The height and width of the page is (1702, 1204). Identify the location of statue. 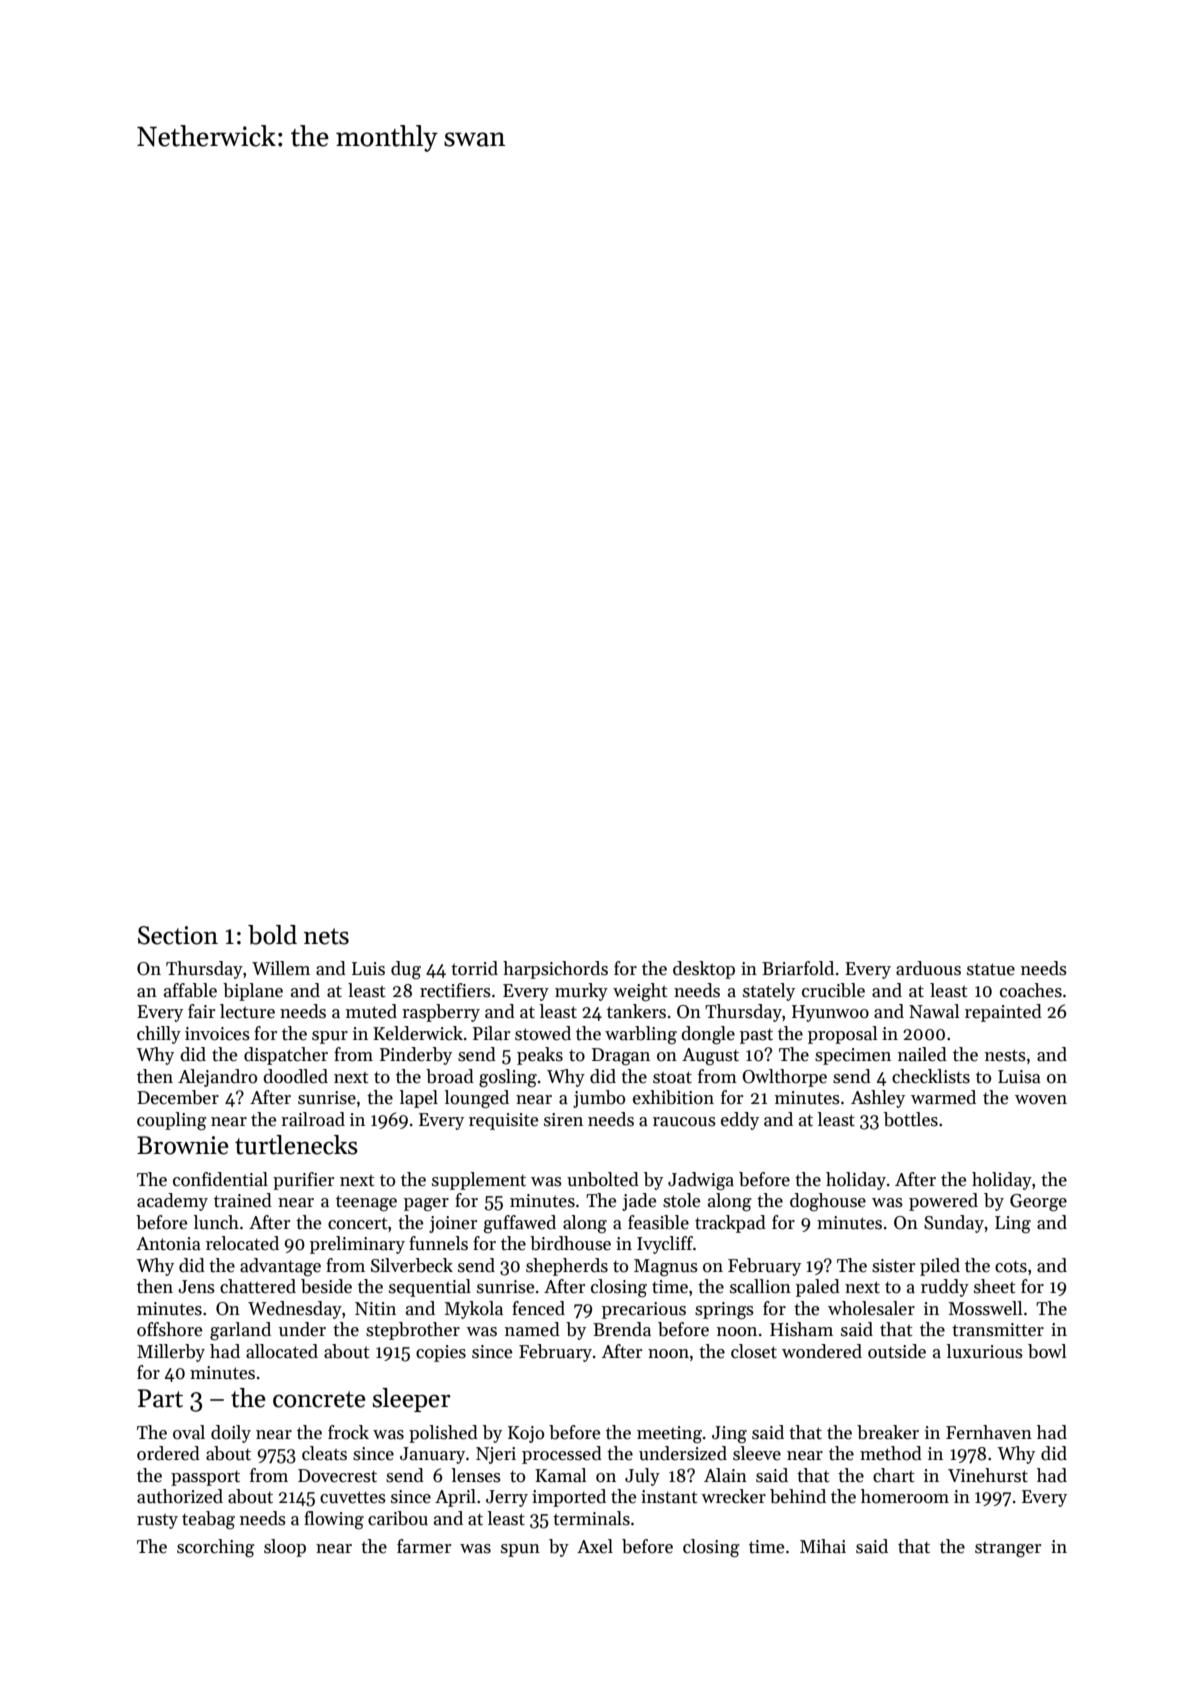
(991, 969).
